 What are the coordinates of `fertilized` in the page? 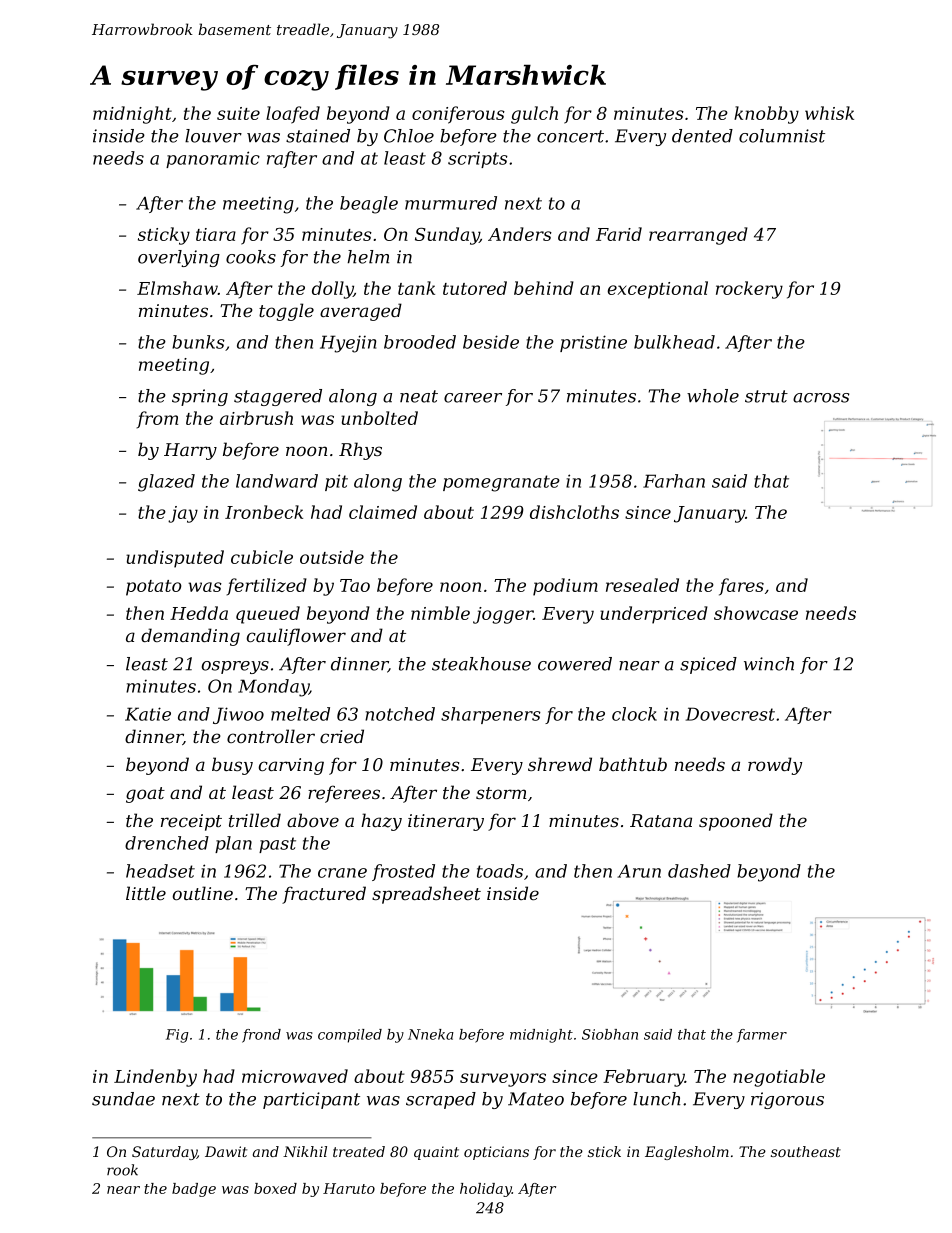 It's located at (267, 587).
